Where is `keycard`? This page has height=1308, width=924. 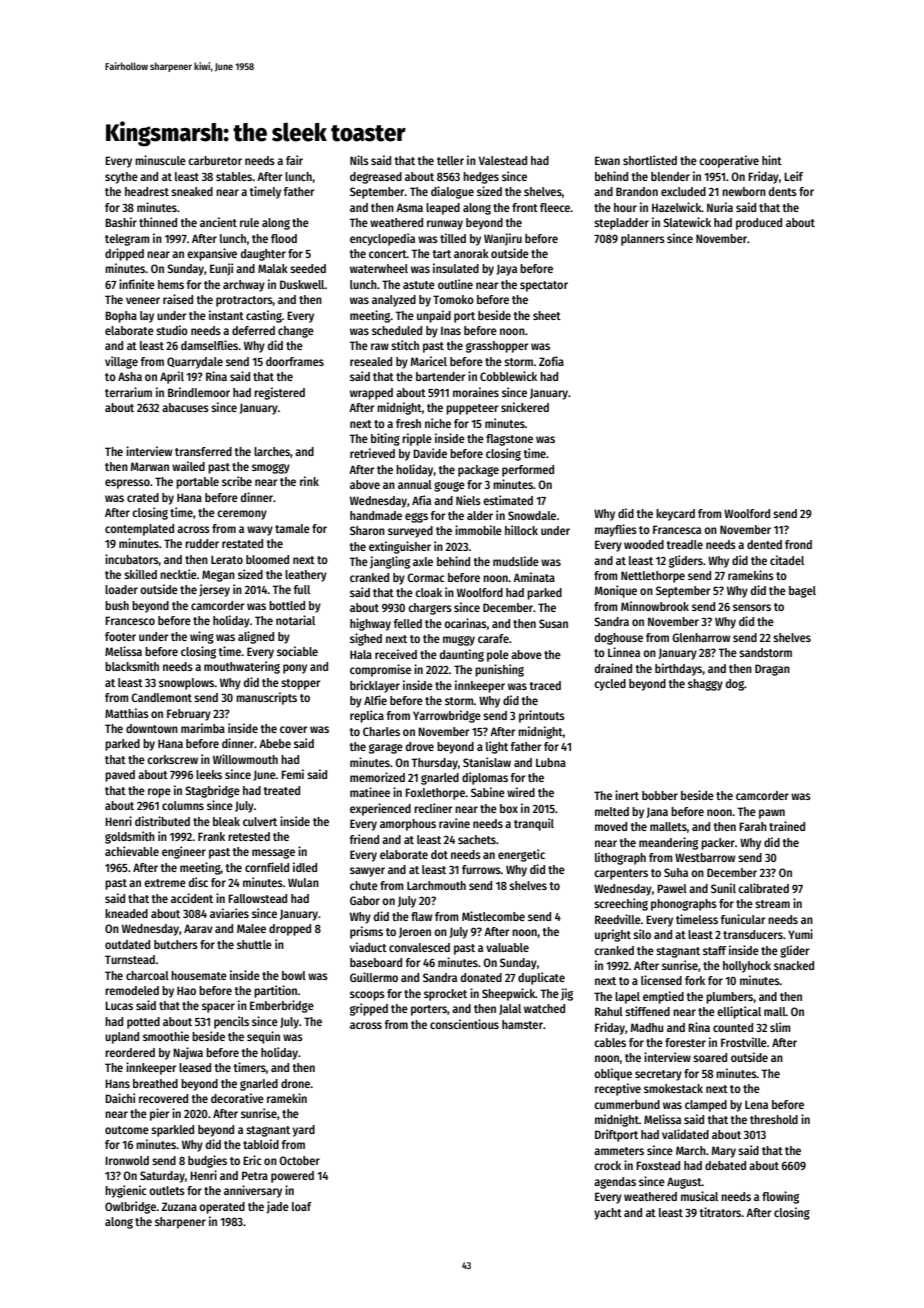
keycard is located at coordinates (675, 515).
